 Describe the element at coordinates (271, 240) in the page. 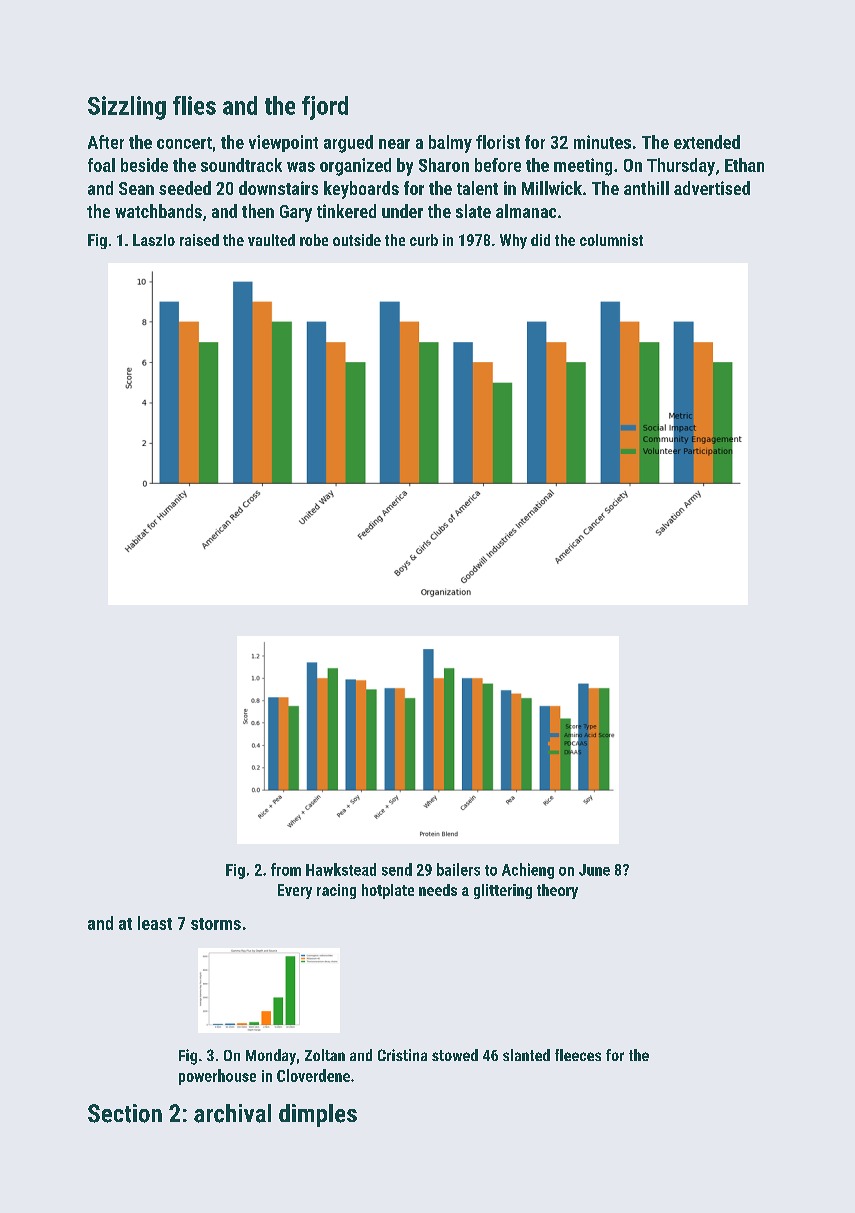

I see `vaulted` at that location.
